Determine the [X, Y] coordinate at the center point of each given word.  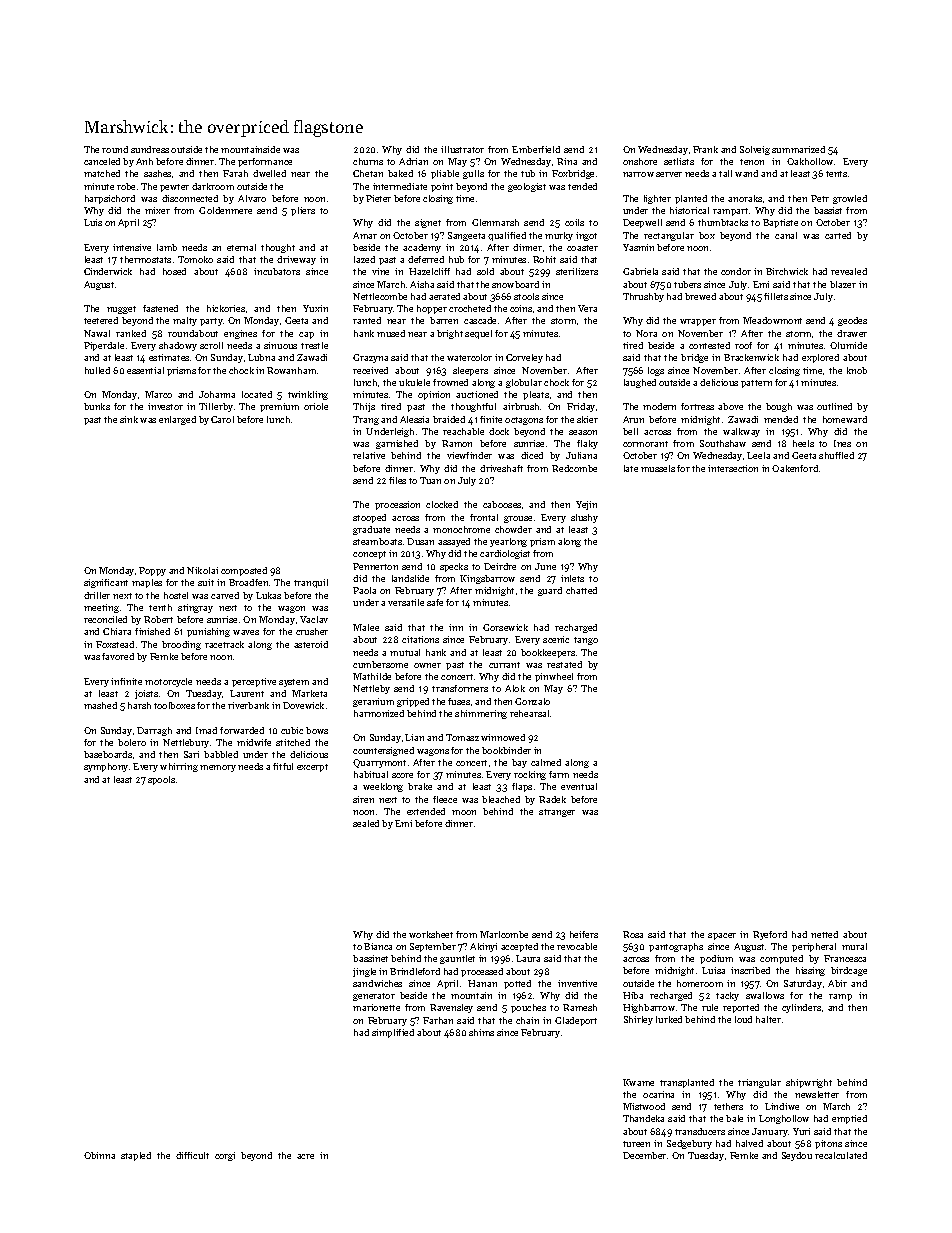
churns [368, 161]
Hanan [482, 983]
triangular [759, 1083]
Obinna [99, 1155]
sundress [150, 149]
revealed [849, 271]
